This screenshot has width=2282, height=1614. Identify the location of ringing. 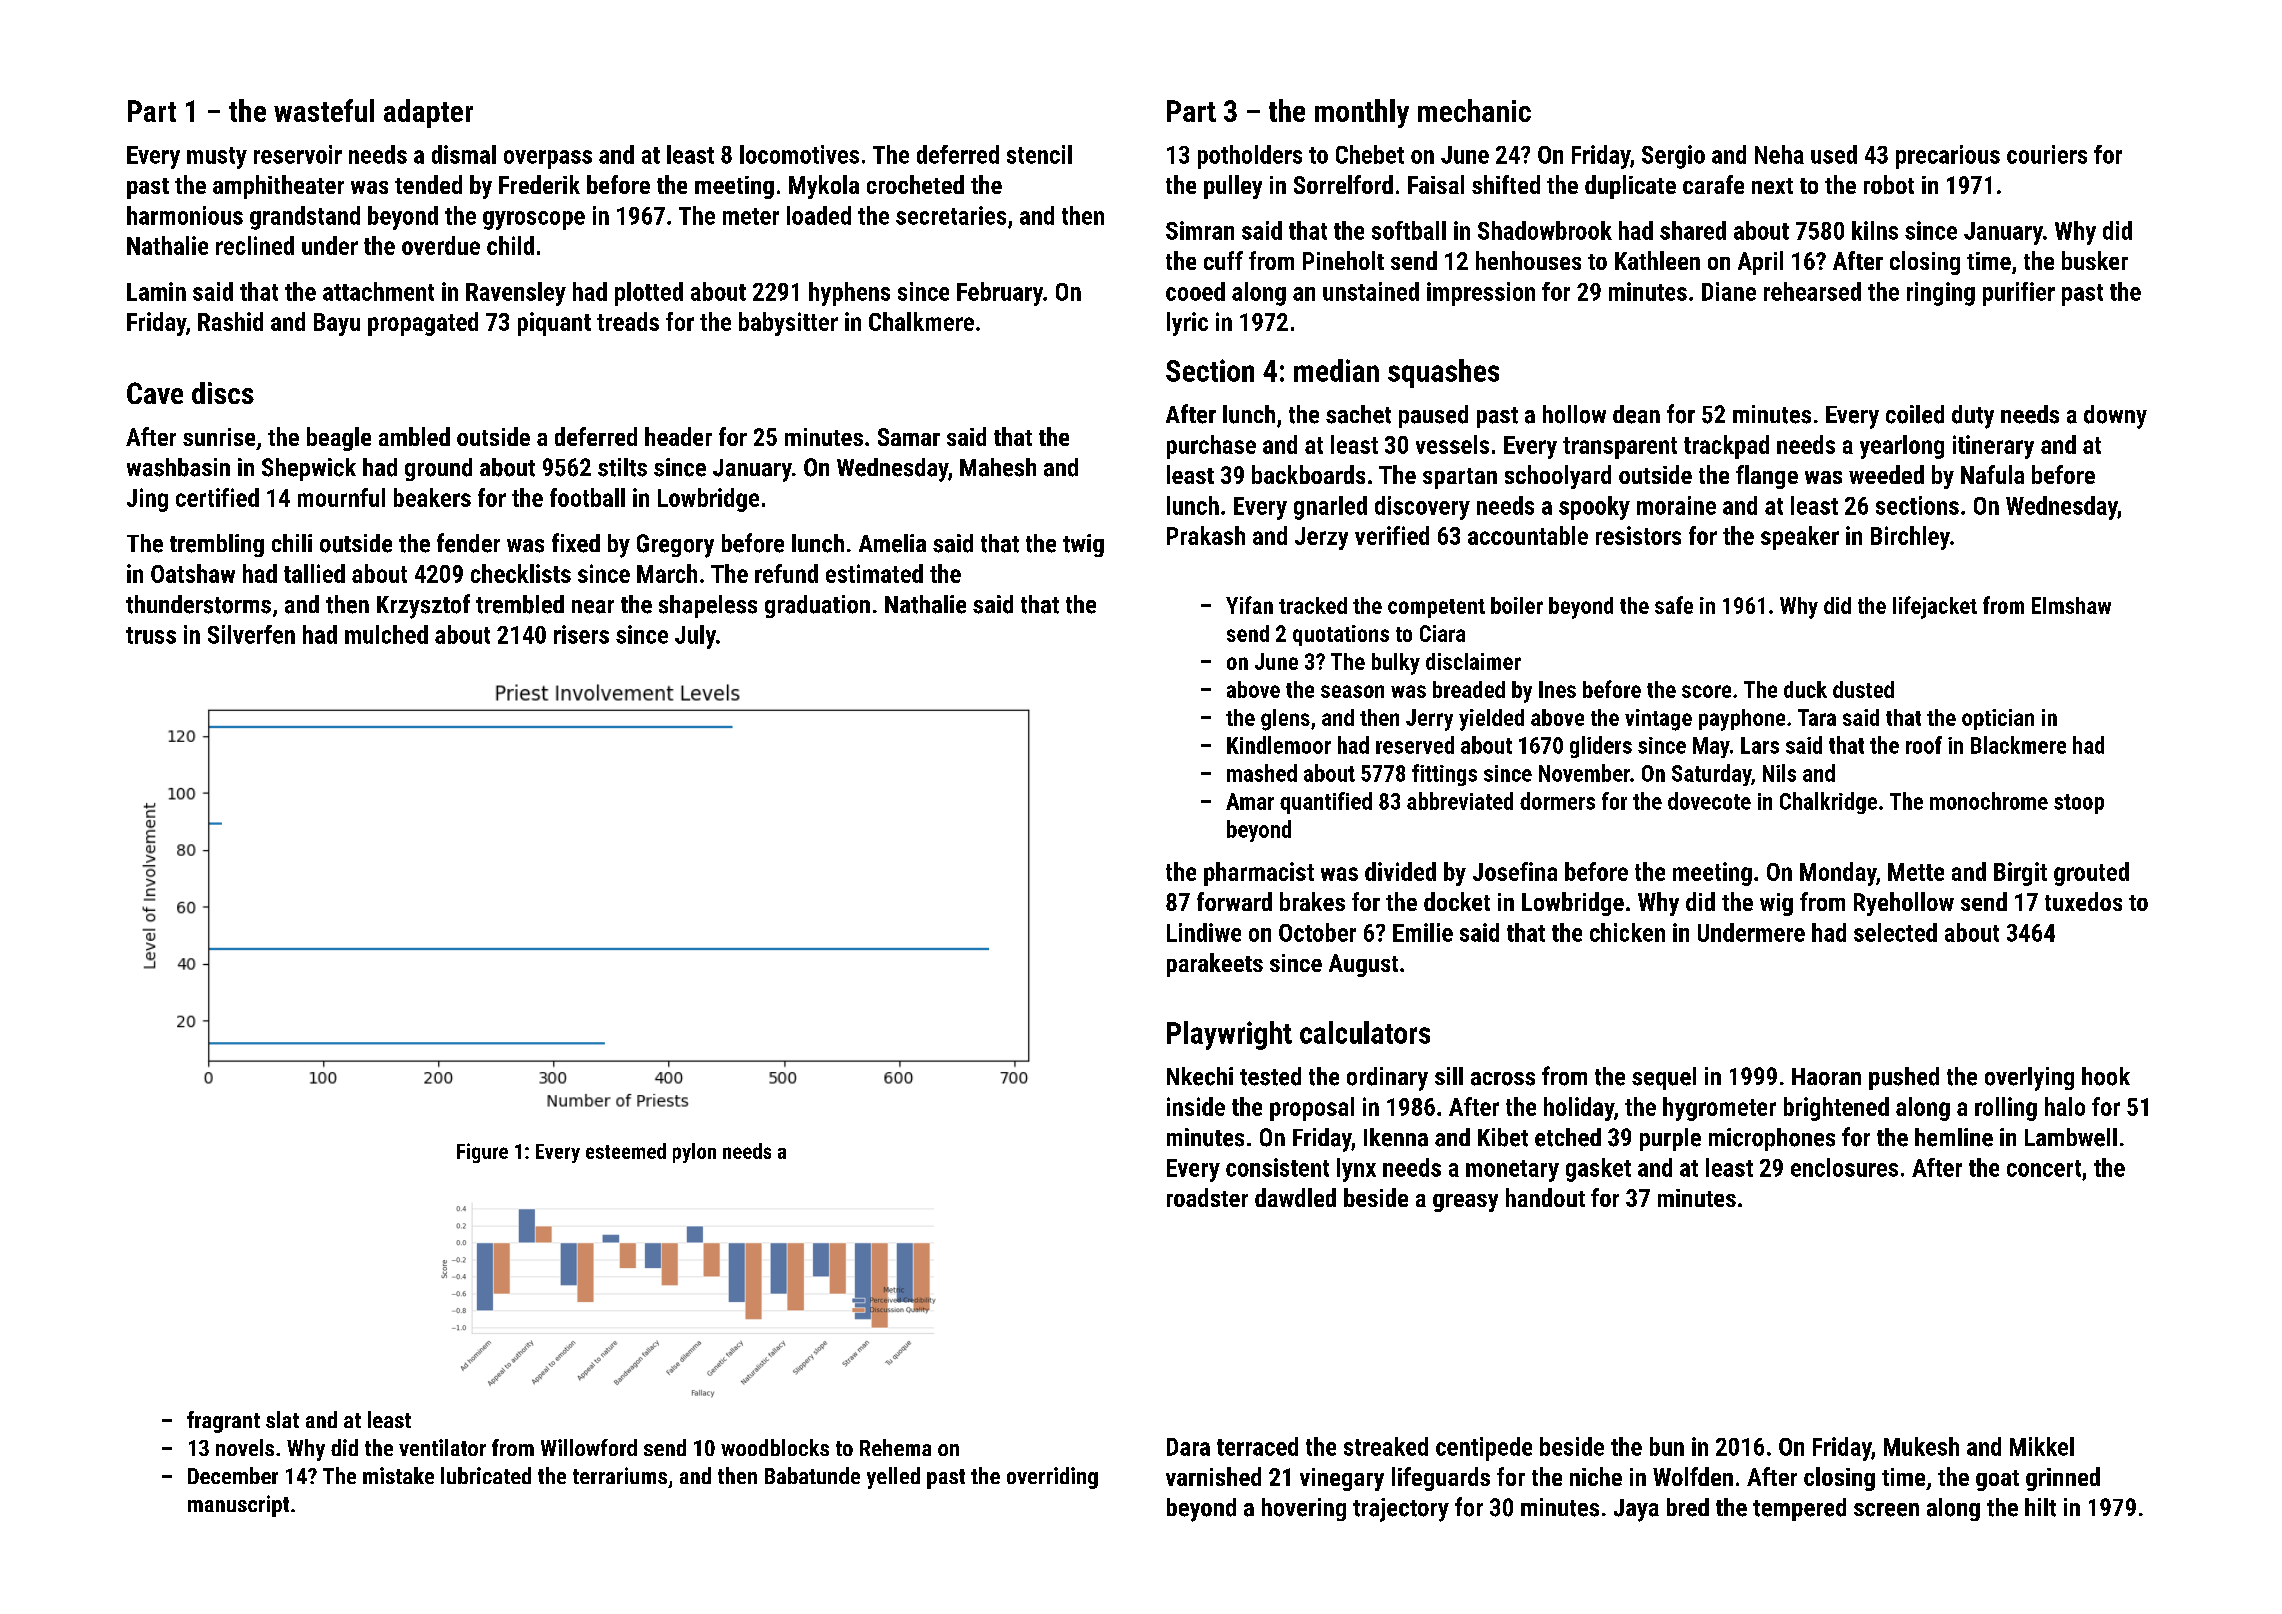
(1941, 294).
